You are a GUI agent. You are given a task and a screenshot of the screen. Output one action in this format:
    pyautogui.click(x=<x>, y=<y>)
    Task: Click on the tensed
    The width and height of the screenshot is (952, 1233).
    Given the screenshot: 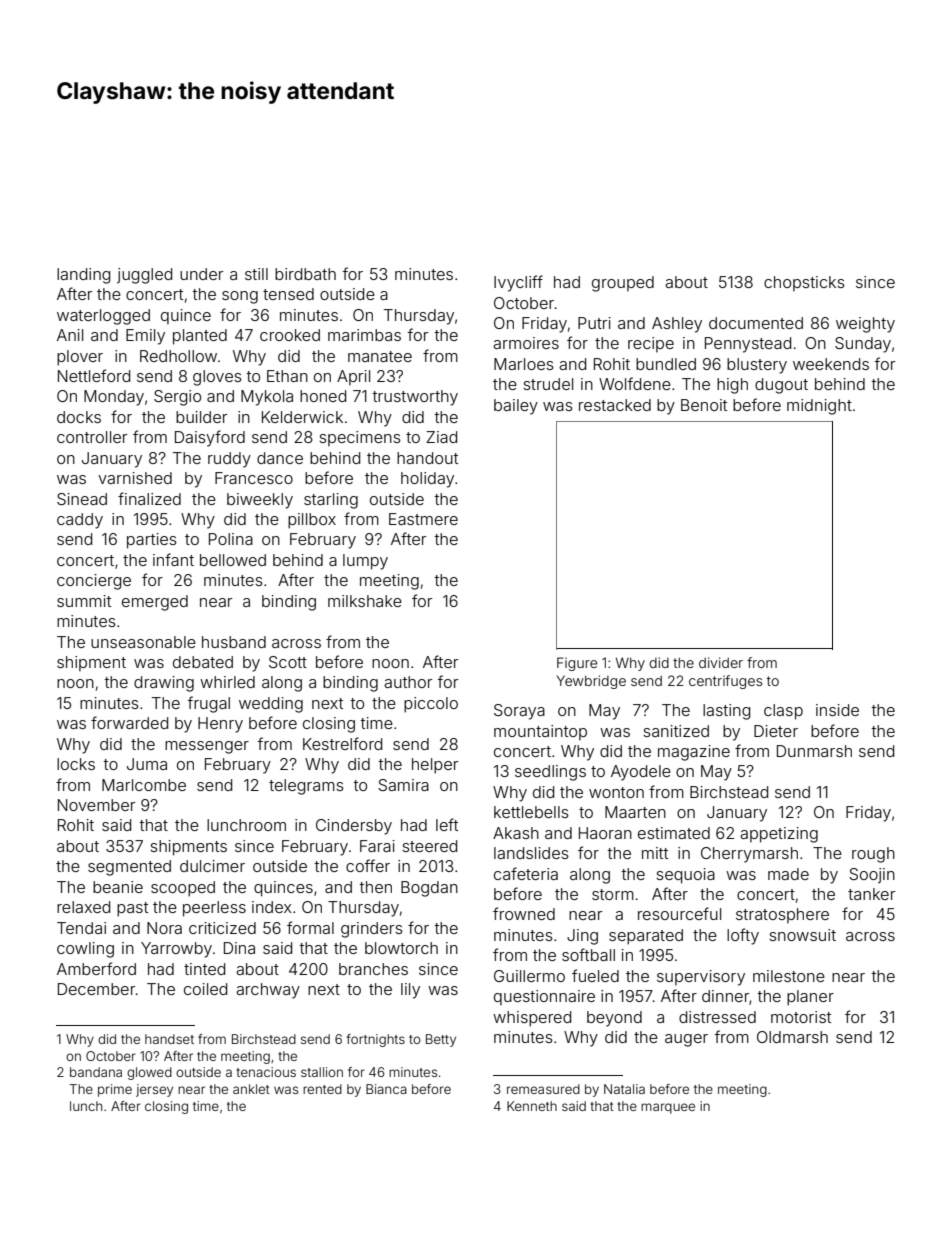 What is the action you would take?
    pyautogui.click(x=288, y=294)
